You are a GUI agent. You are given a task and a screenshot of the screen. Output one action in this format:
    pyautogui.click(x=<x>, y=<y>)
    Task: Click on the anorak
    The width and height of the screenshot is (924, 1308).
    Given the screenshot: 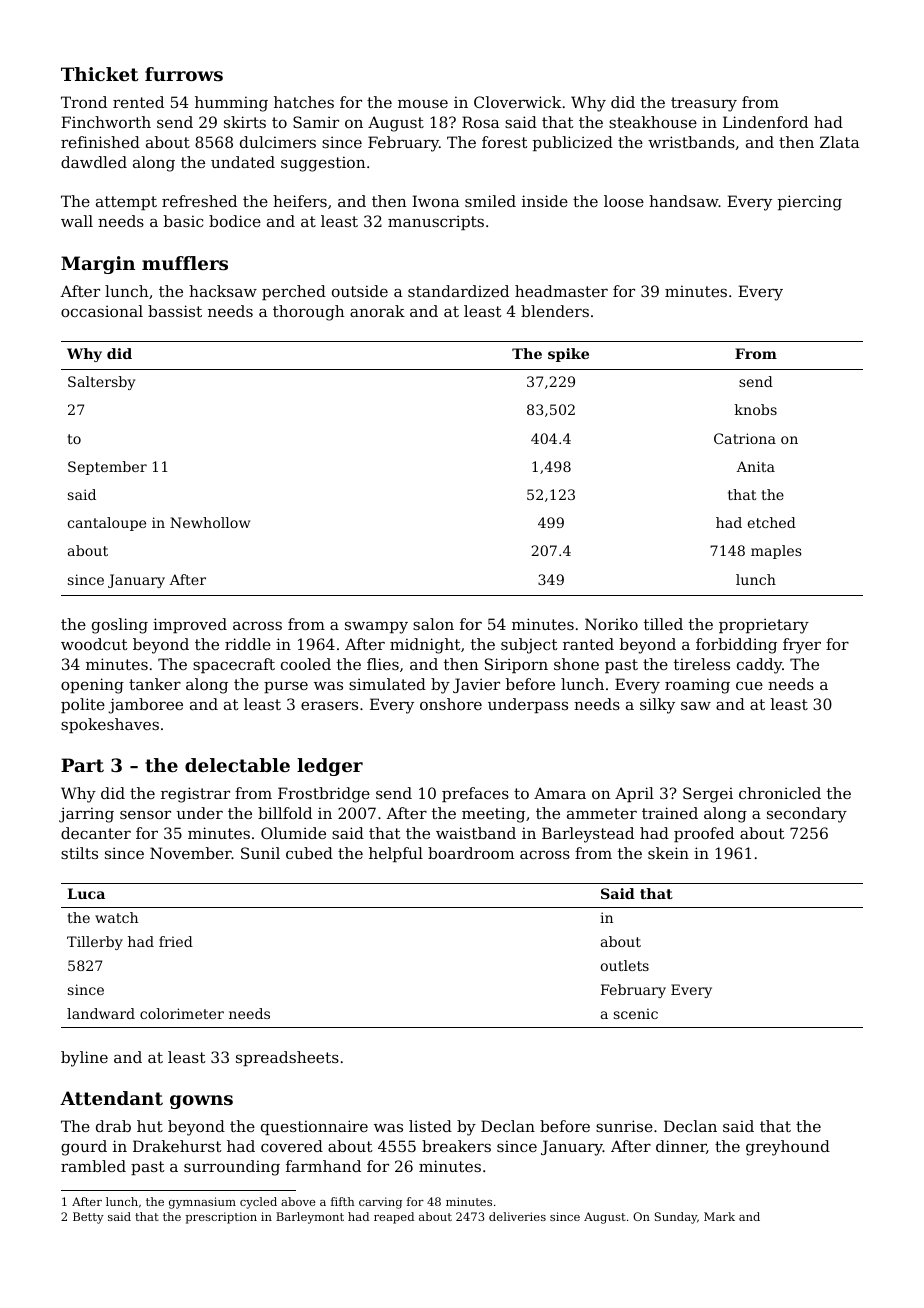 What is the action you would take?
    pyautogui.click(x=377, y=311)
